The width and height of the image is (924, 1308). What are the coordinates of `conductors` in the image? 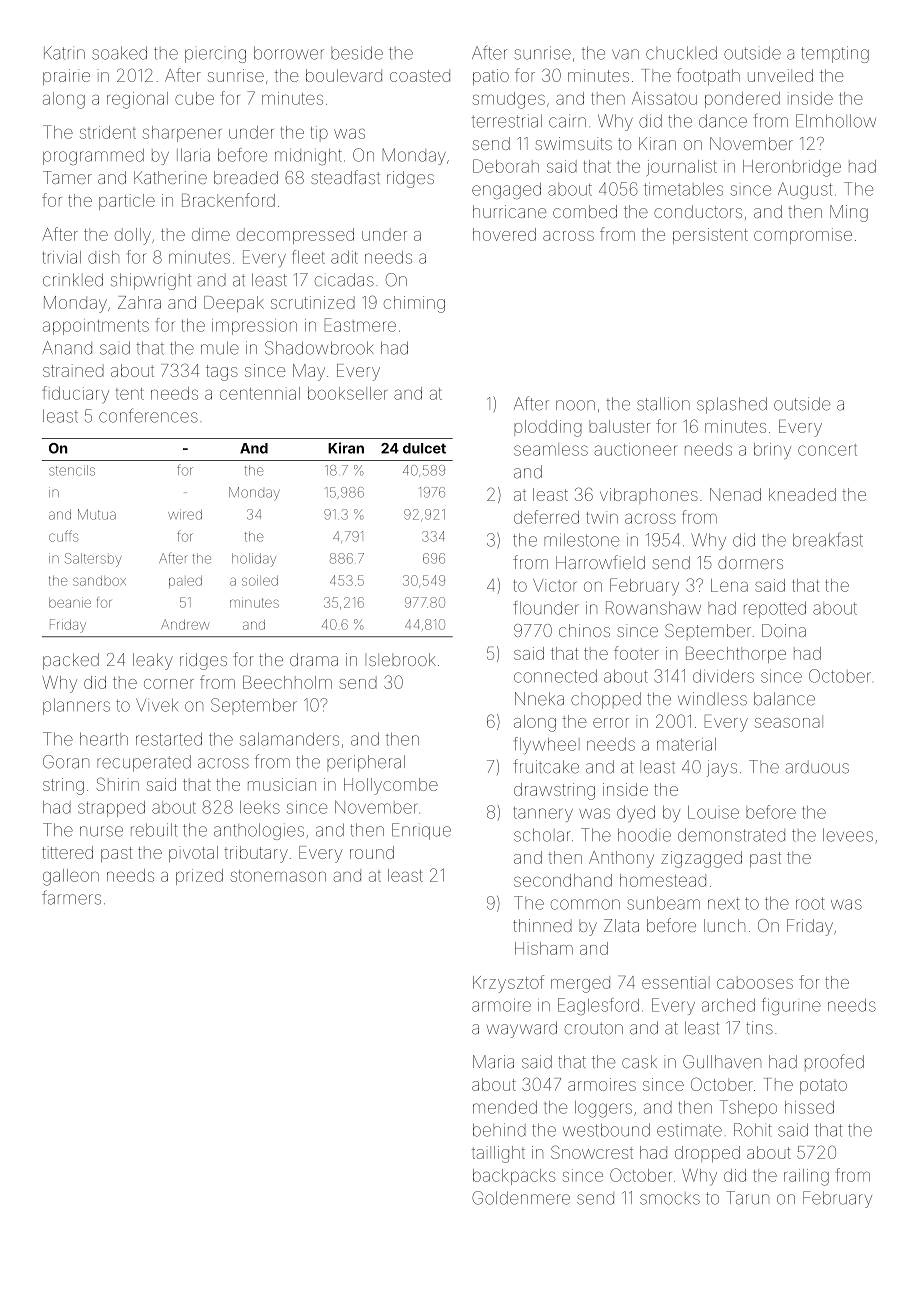 It's located at (698, 211).
